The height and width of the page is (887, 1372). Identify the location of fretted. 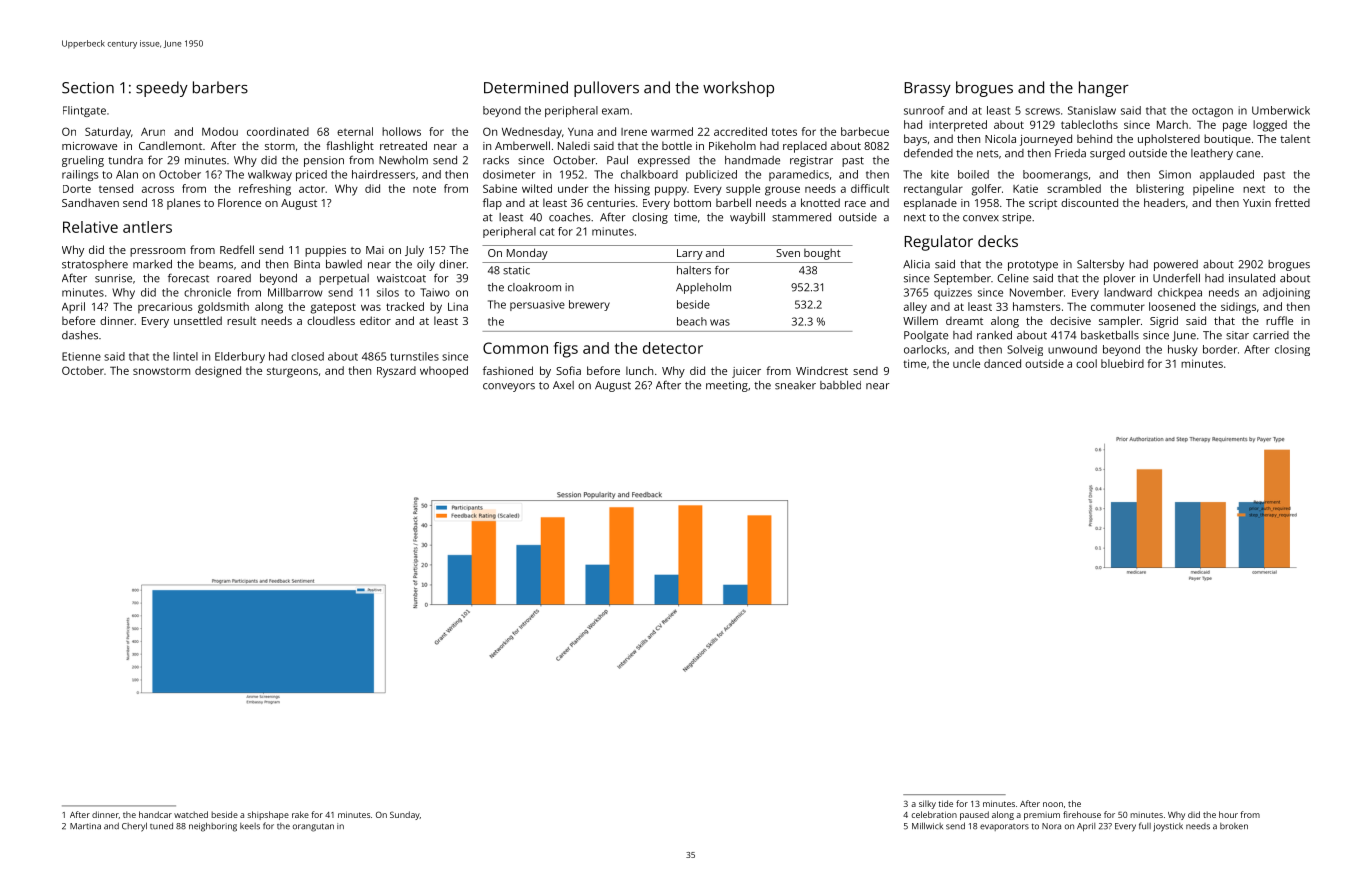
(1292, 202).
